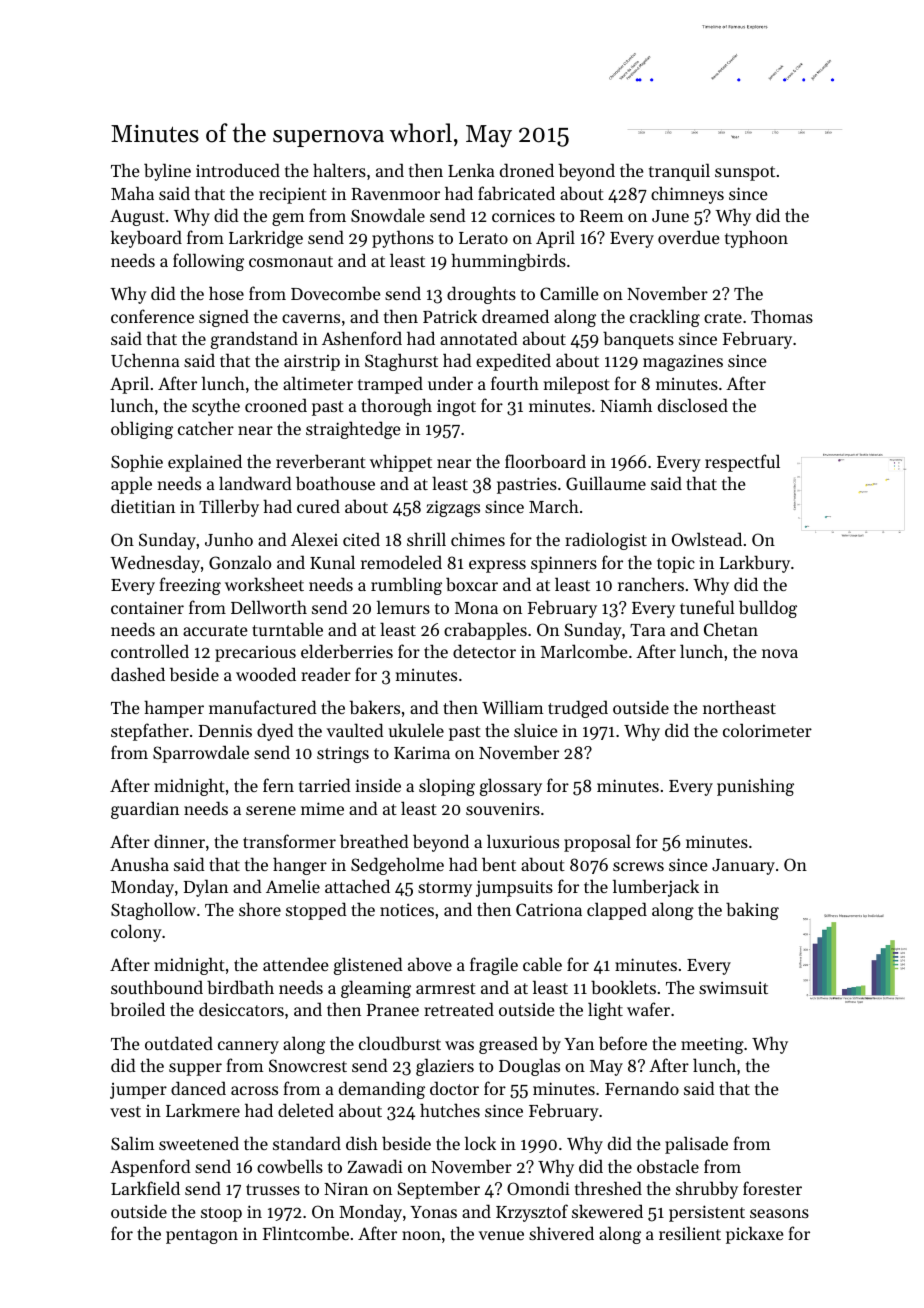 Image resolution: width=924 pixels, height=1308 pixels. Describe the element at coordinates (503, 809) in the image. I see `souvenirs` at that location.
